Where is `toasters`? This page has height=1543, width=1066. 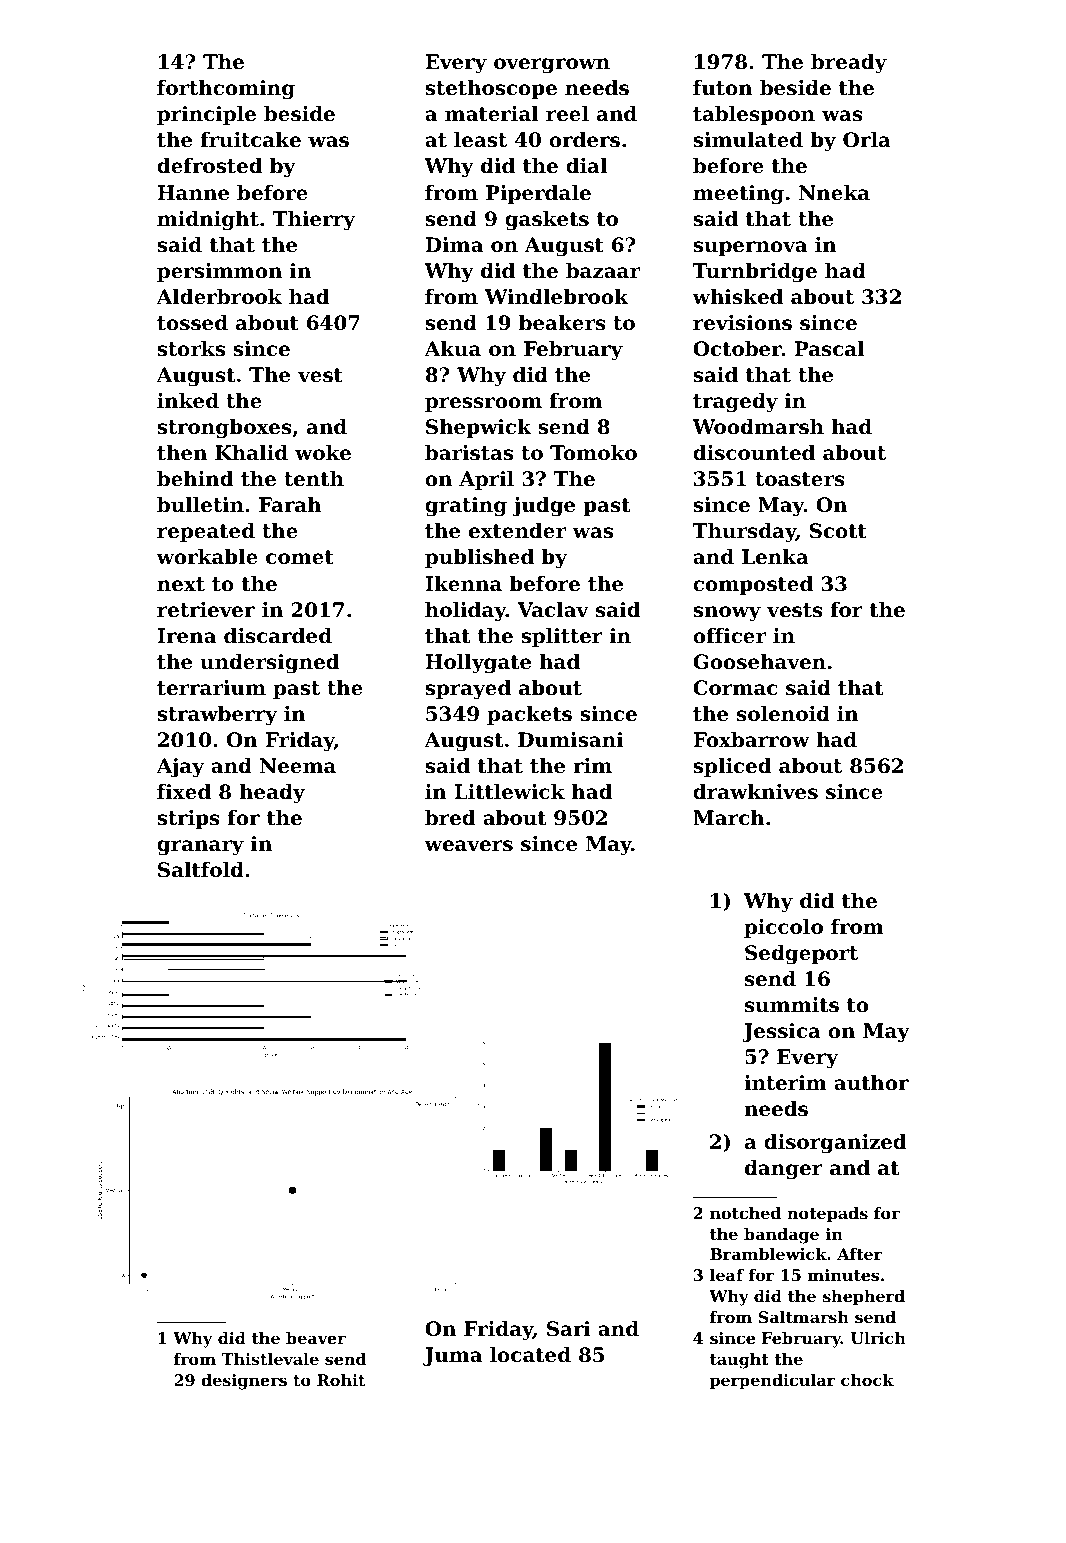
toasters is located at coordinates (800, 479).
